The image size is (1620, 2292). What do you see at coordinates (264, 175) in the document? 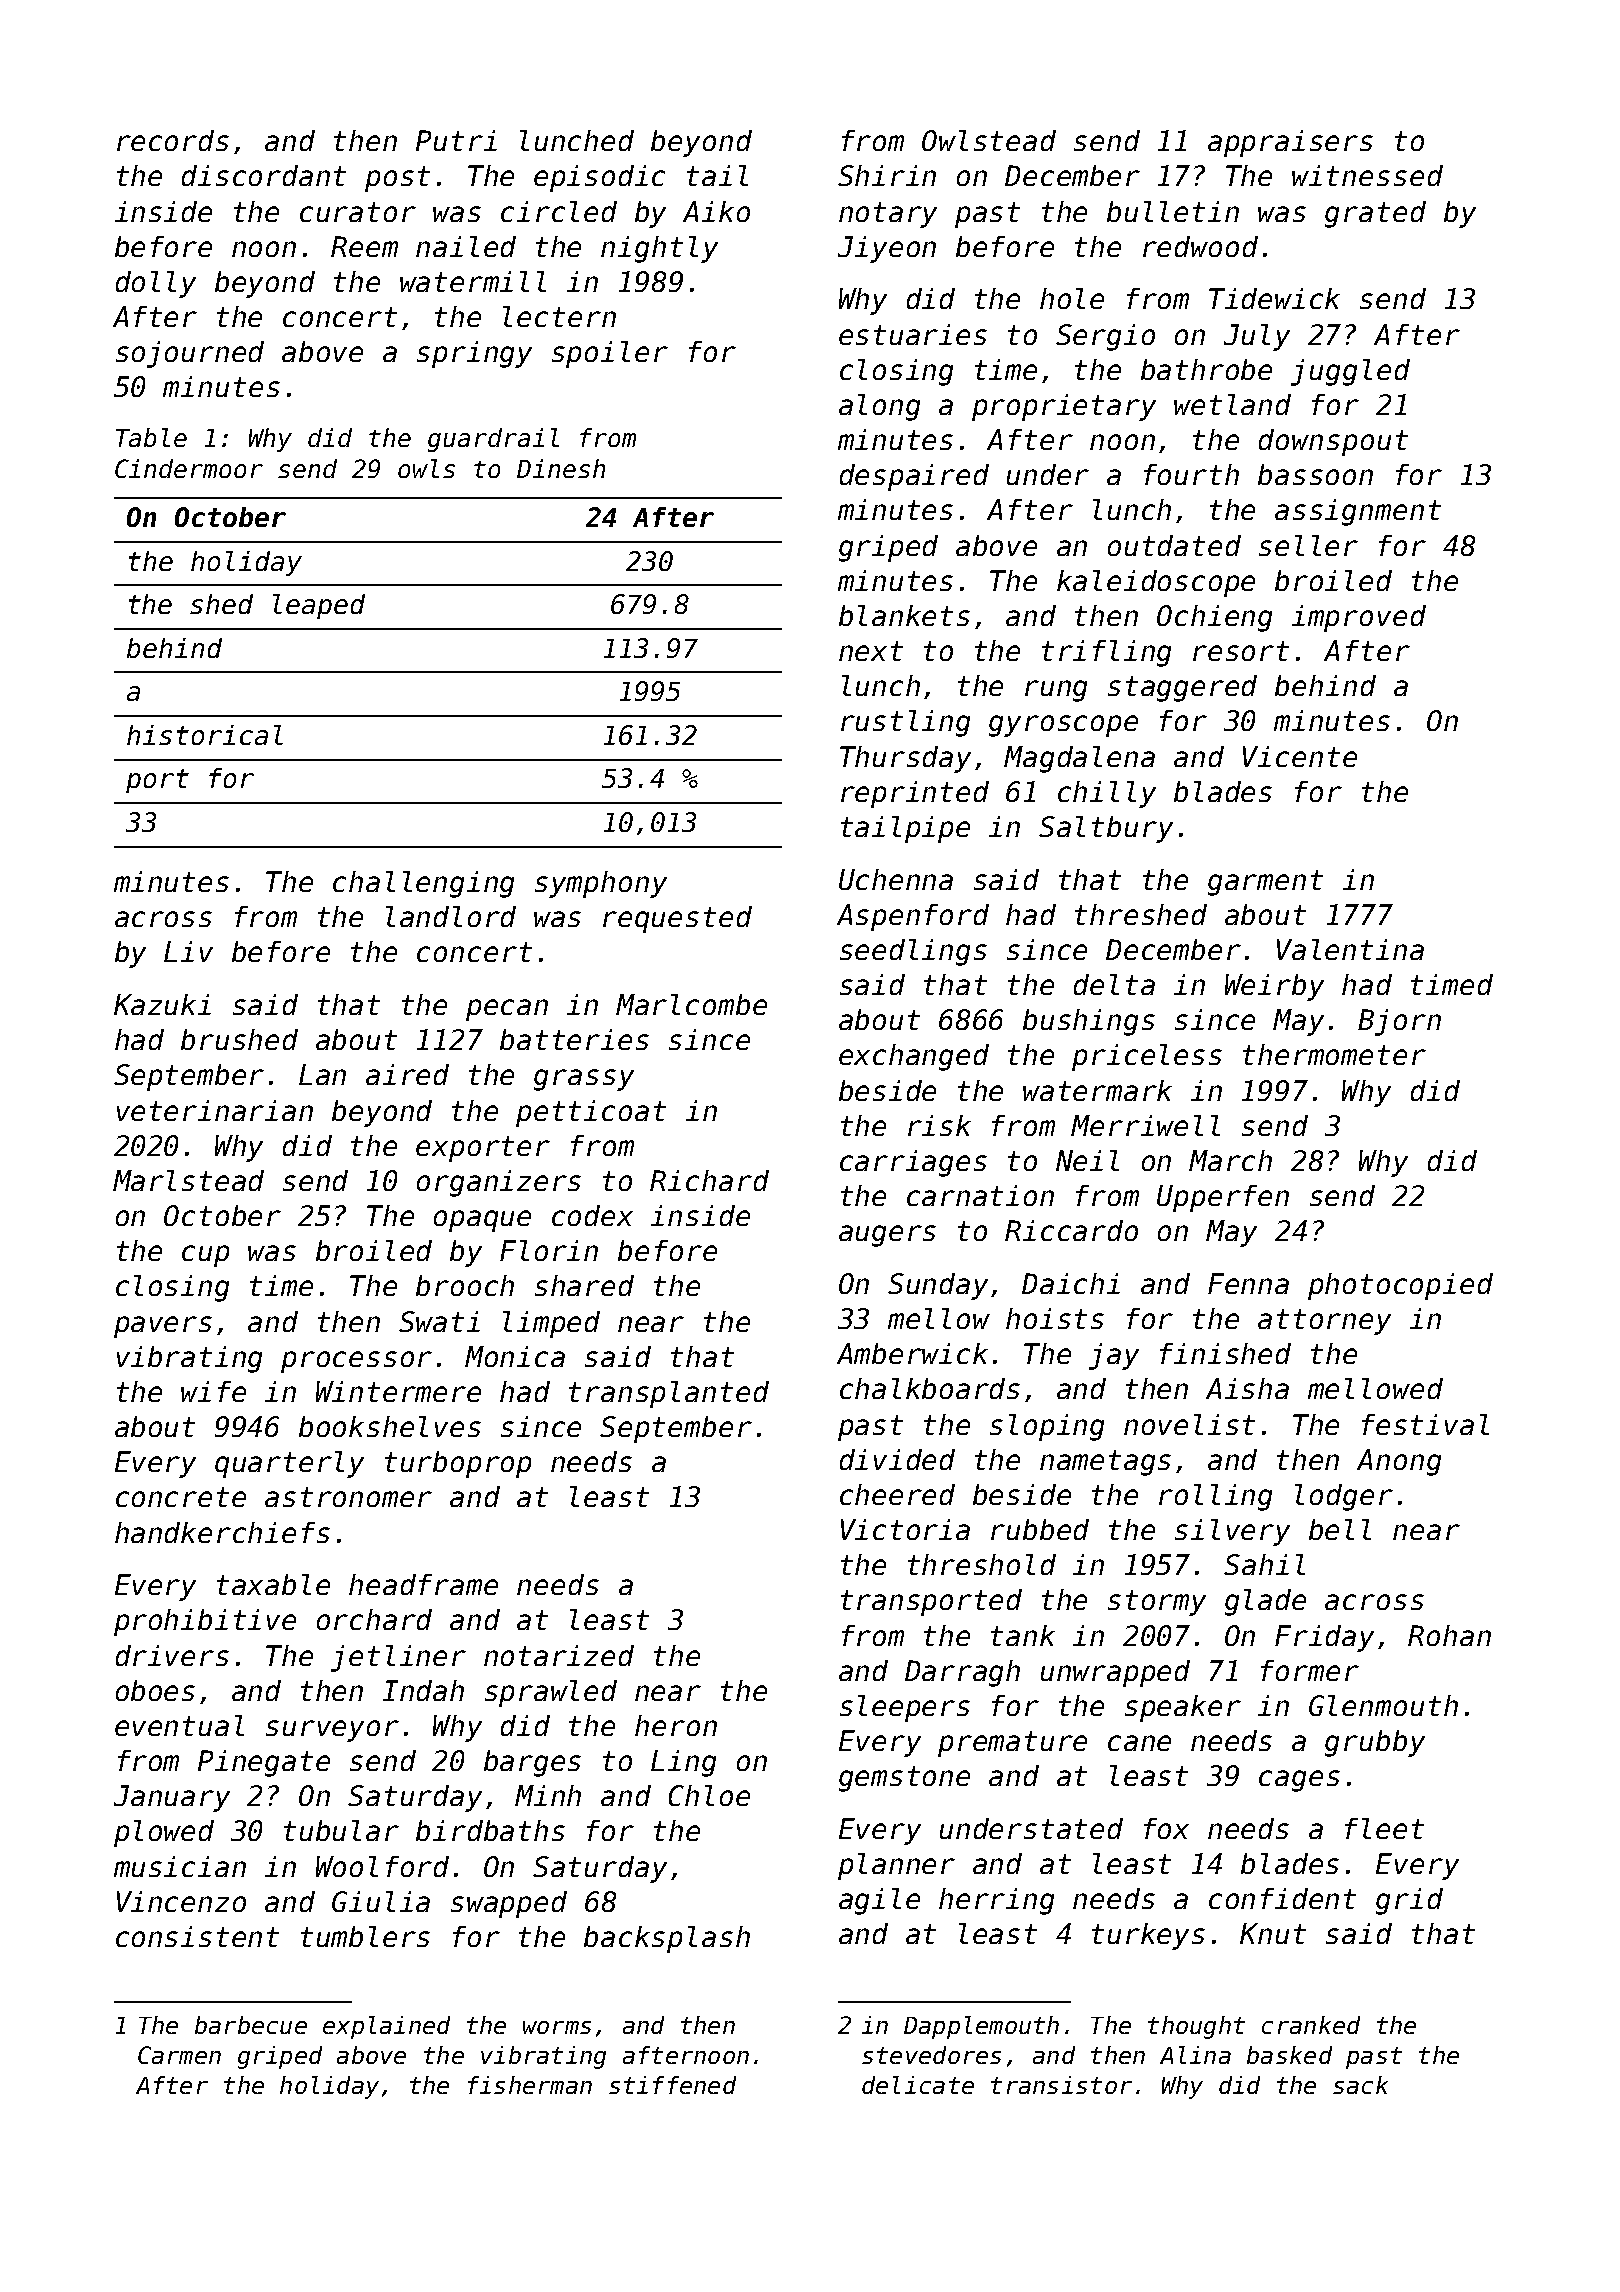
I see `discordant` at bounding box center [264, 175].
